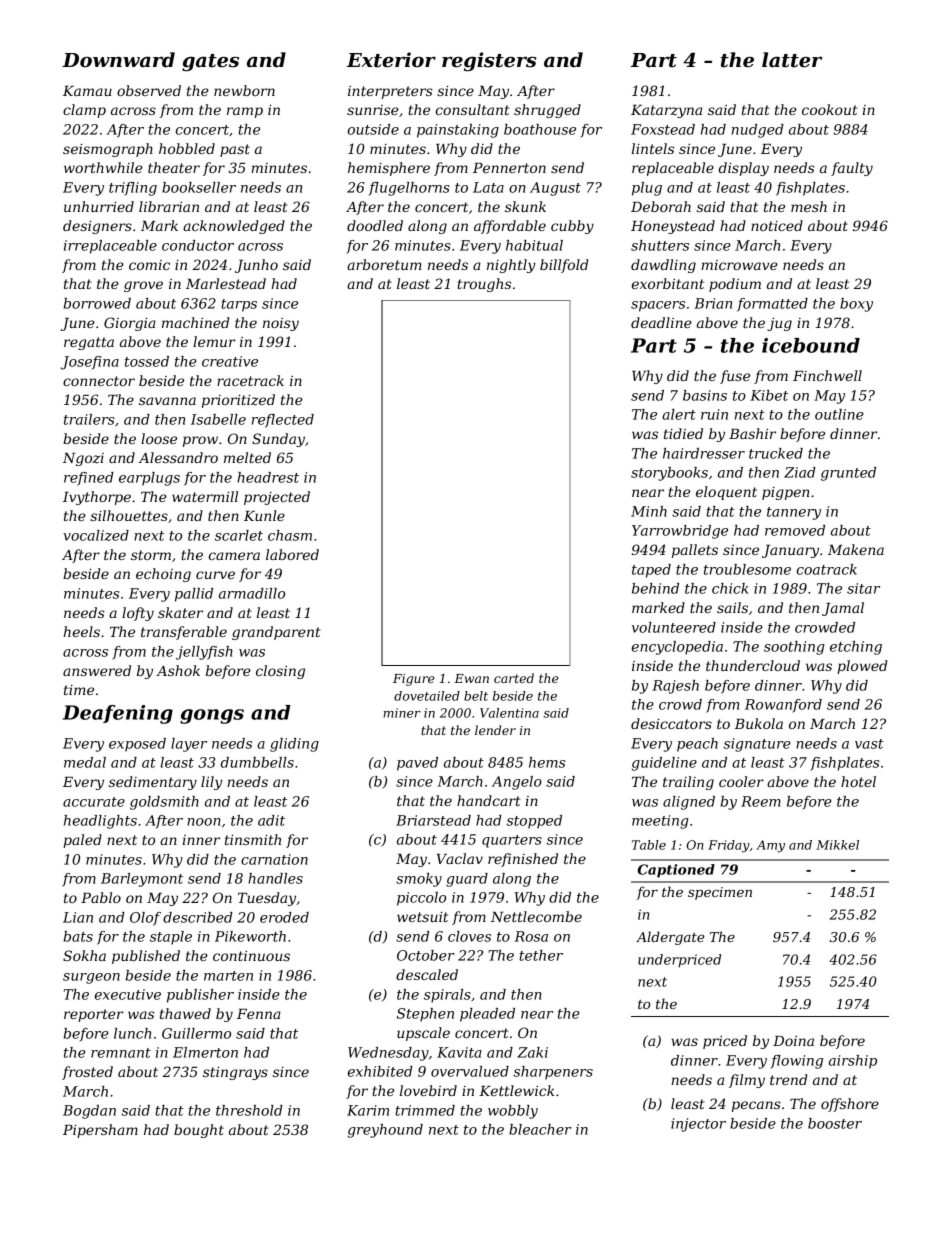 This image has width=952, height=1233. What do you see at coordinates (792, 60) in the image?
I see `latter` at bounding box center [792, 60].
